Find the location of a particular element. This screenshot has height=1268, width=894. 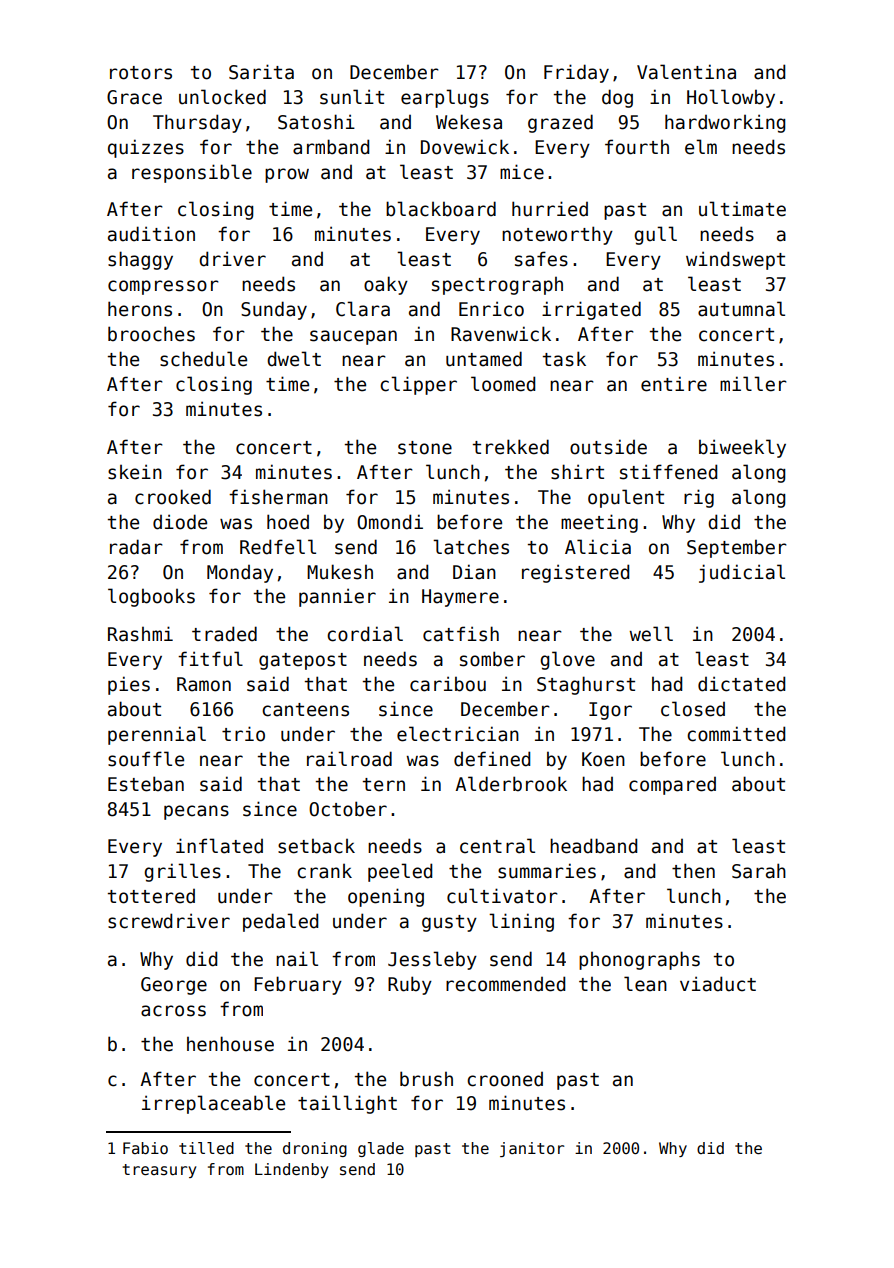

prow is located at coordinates (287, 175).
